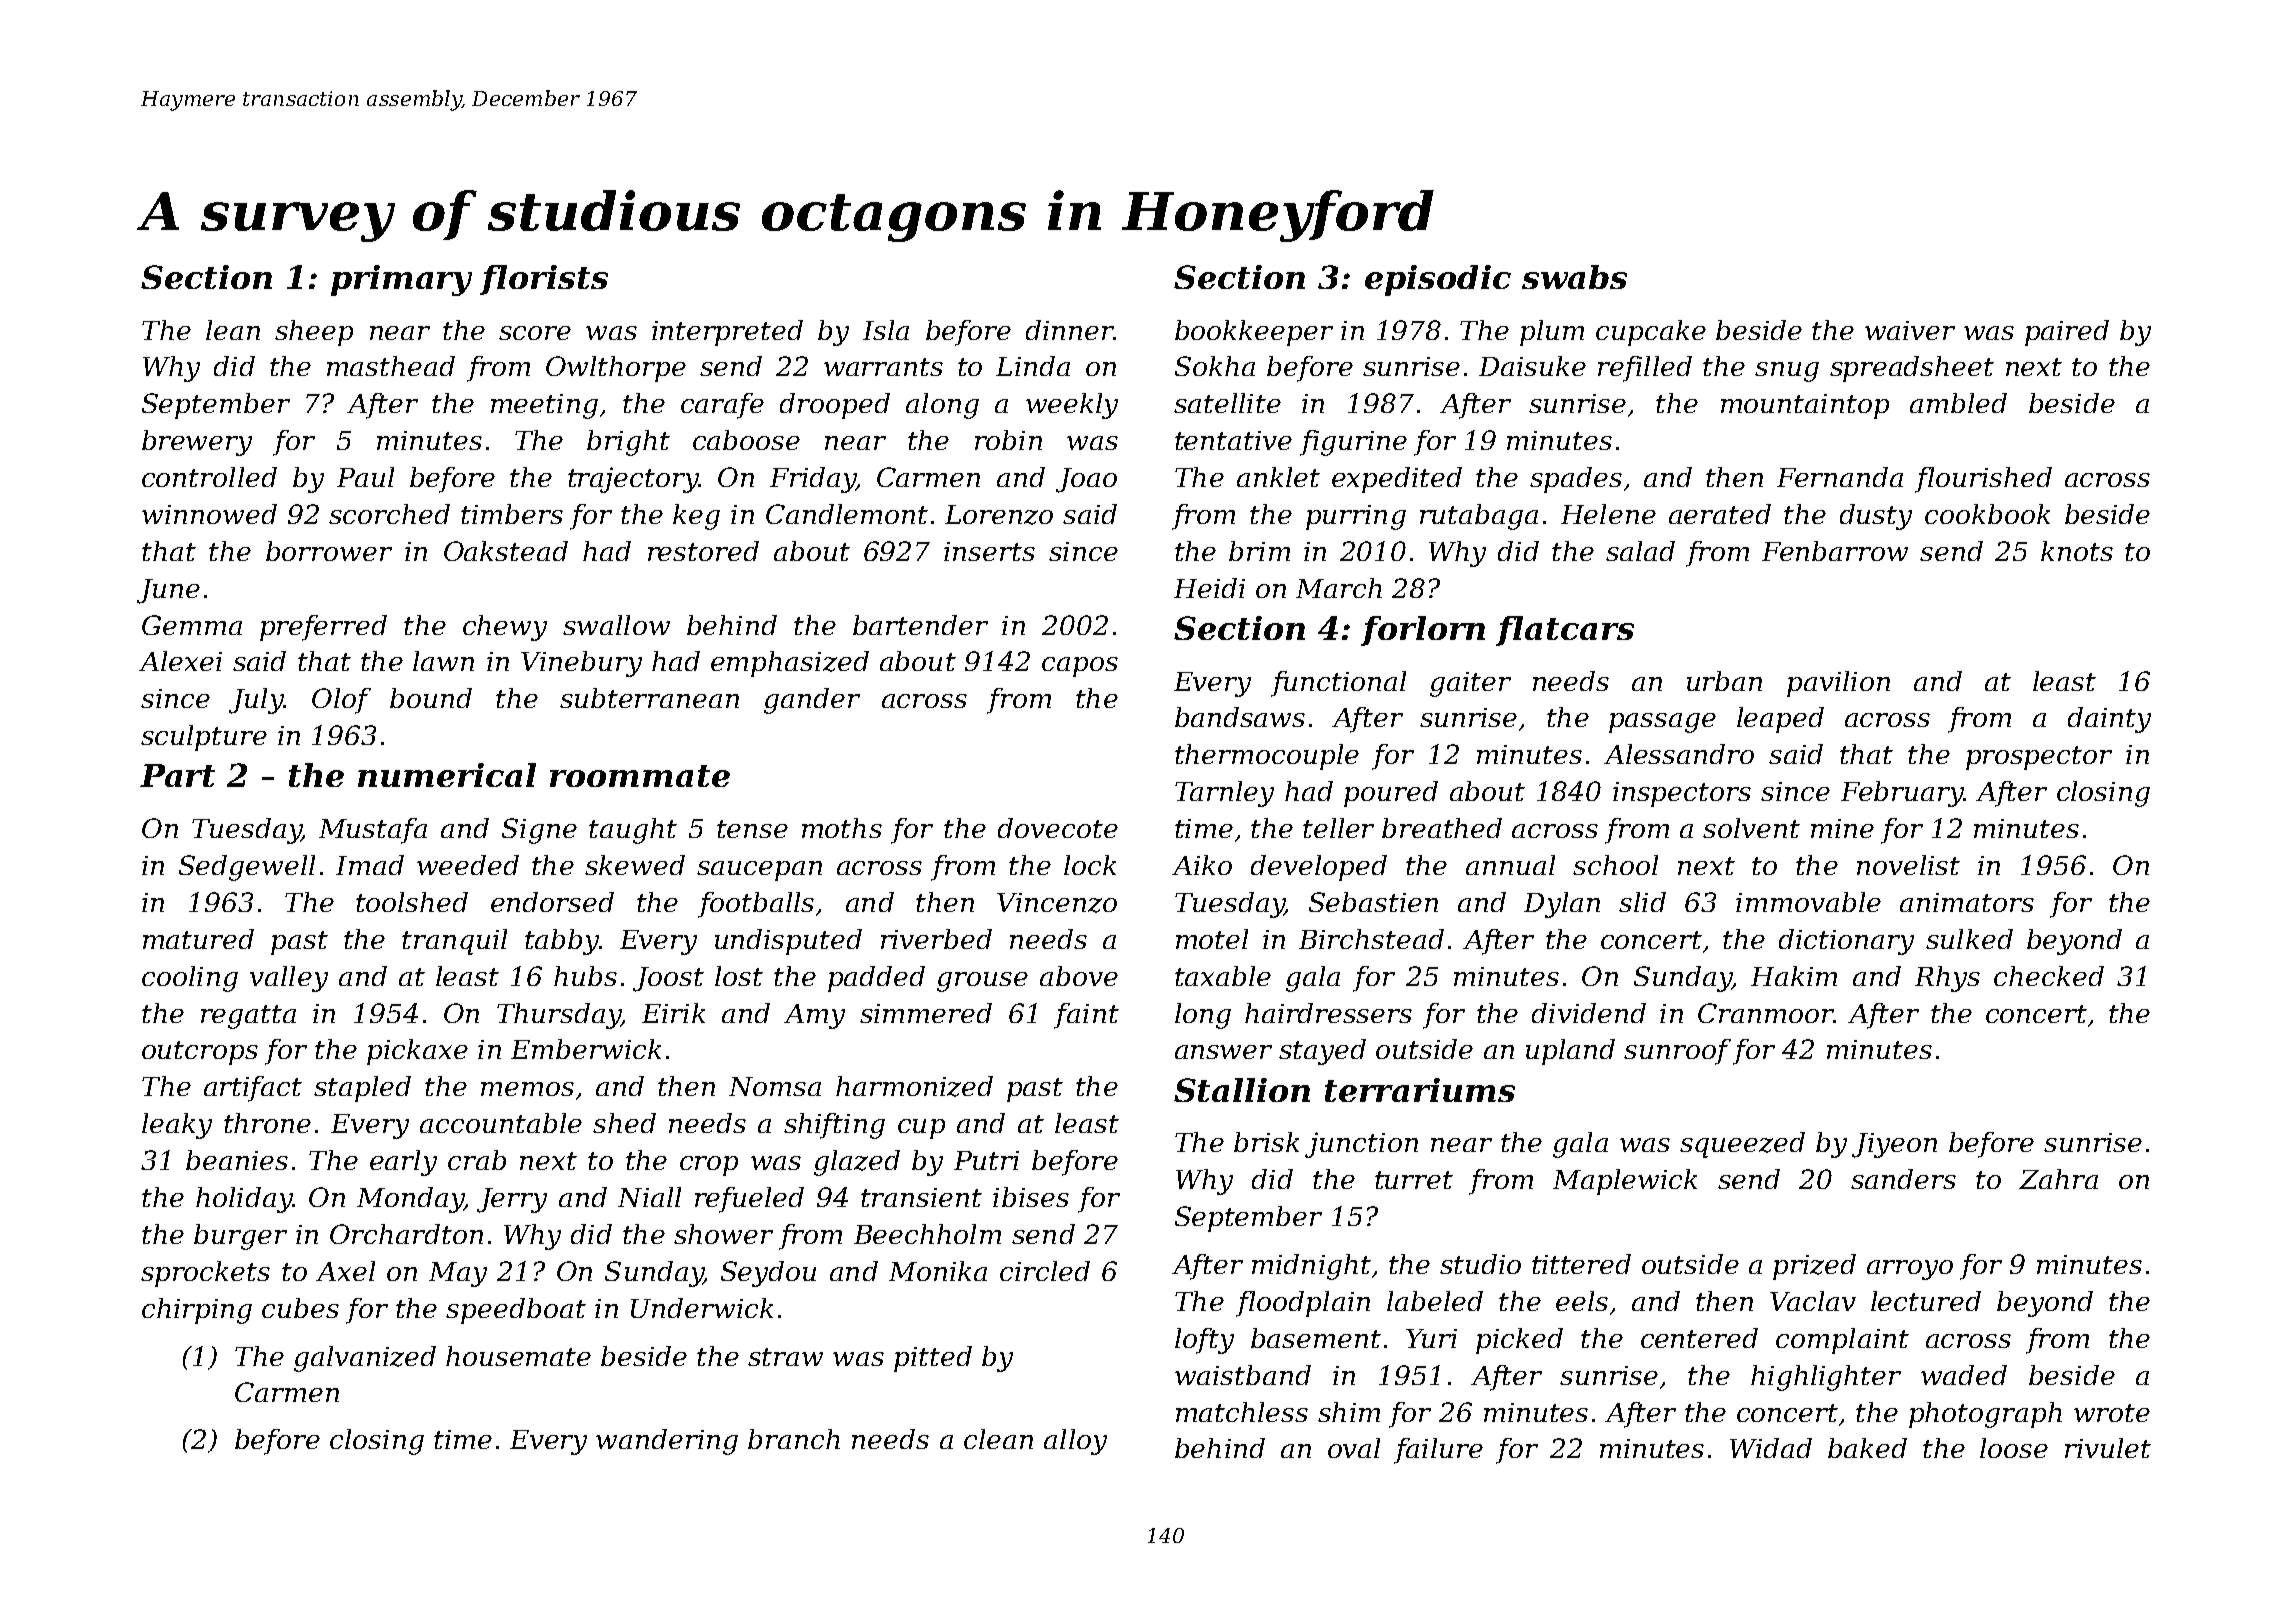 This screenshot has height=1620, width=2292. I want to click on galvanized, so click(365, 1359).
